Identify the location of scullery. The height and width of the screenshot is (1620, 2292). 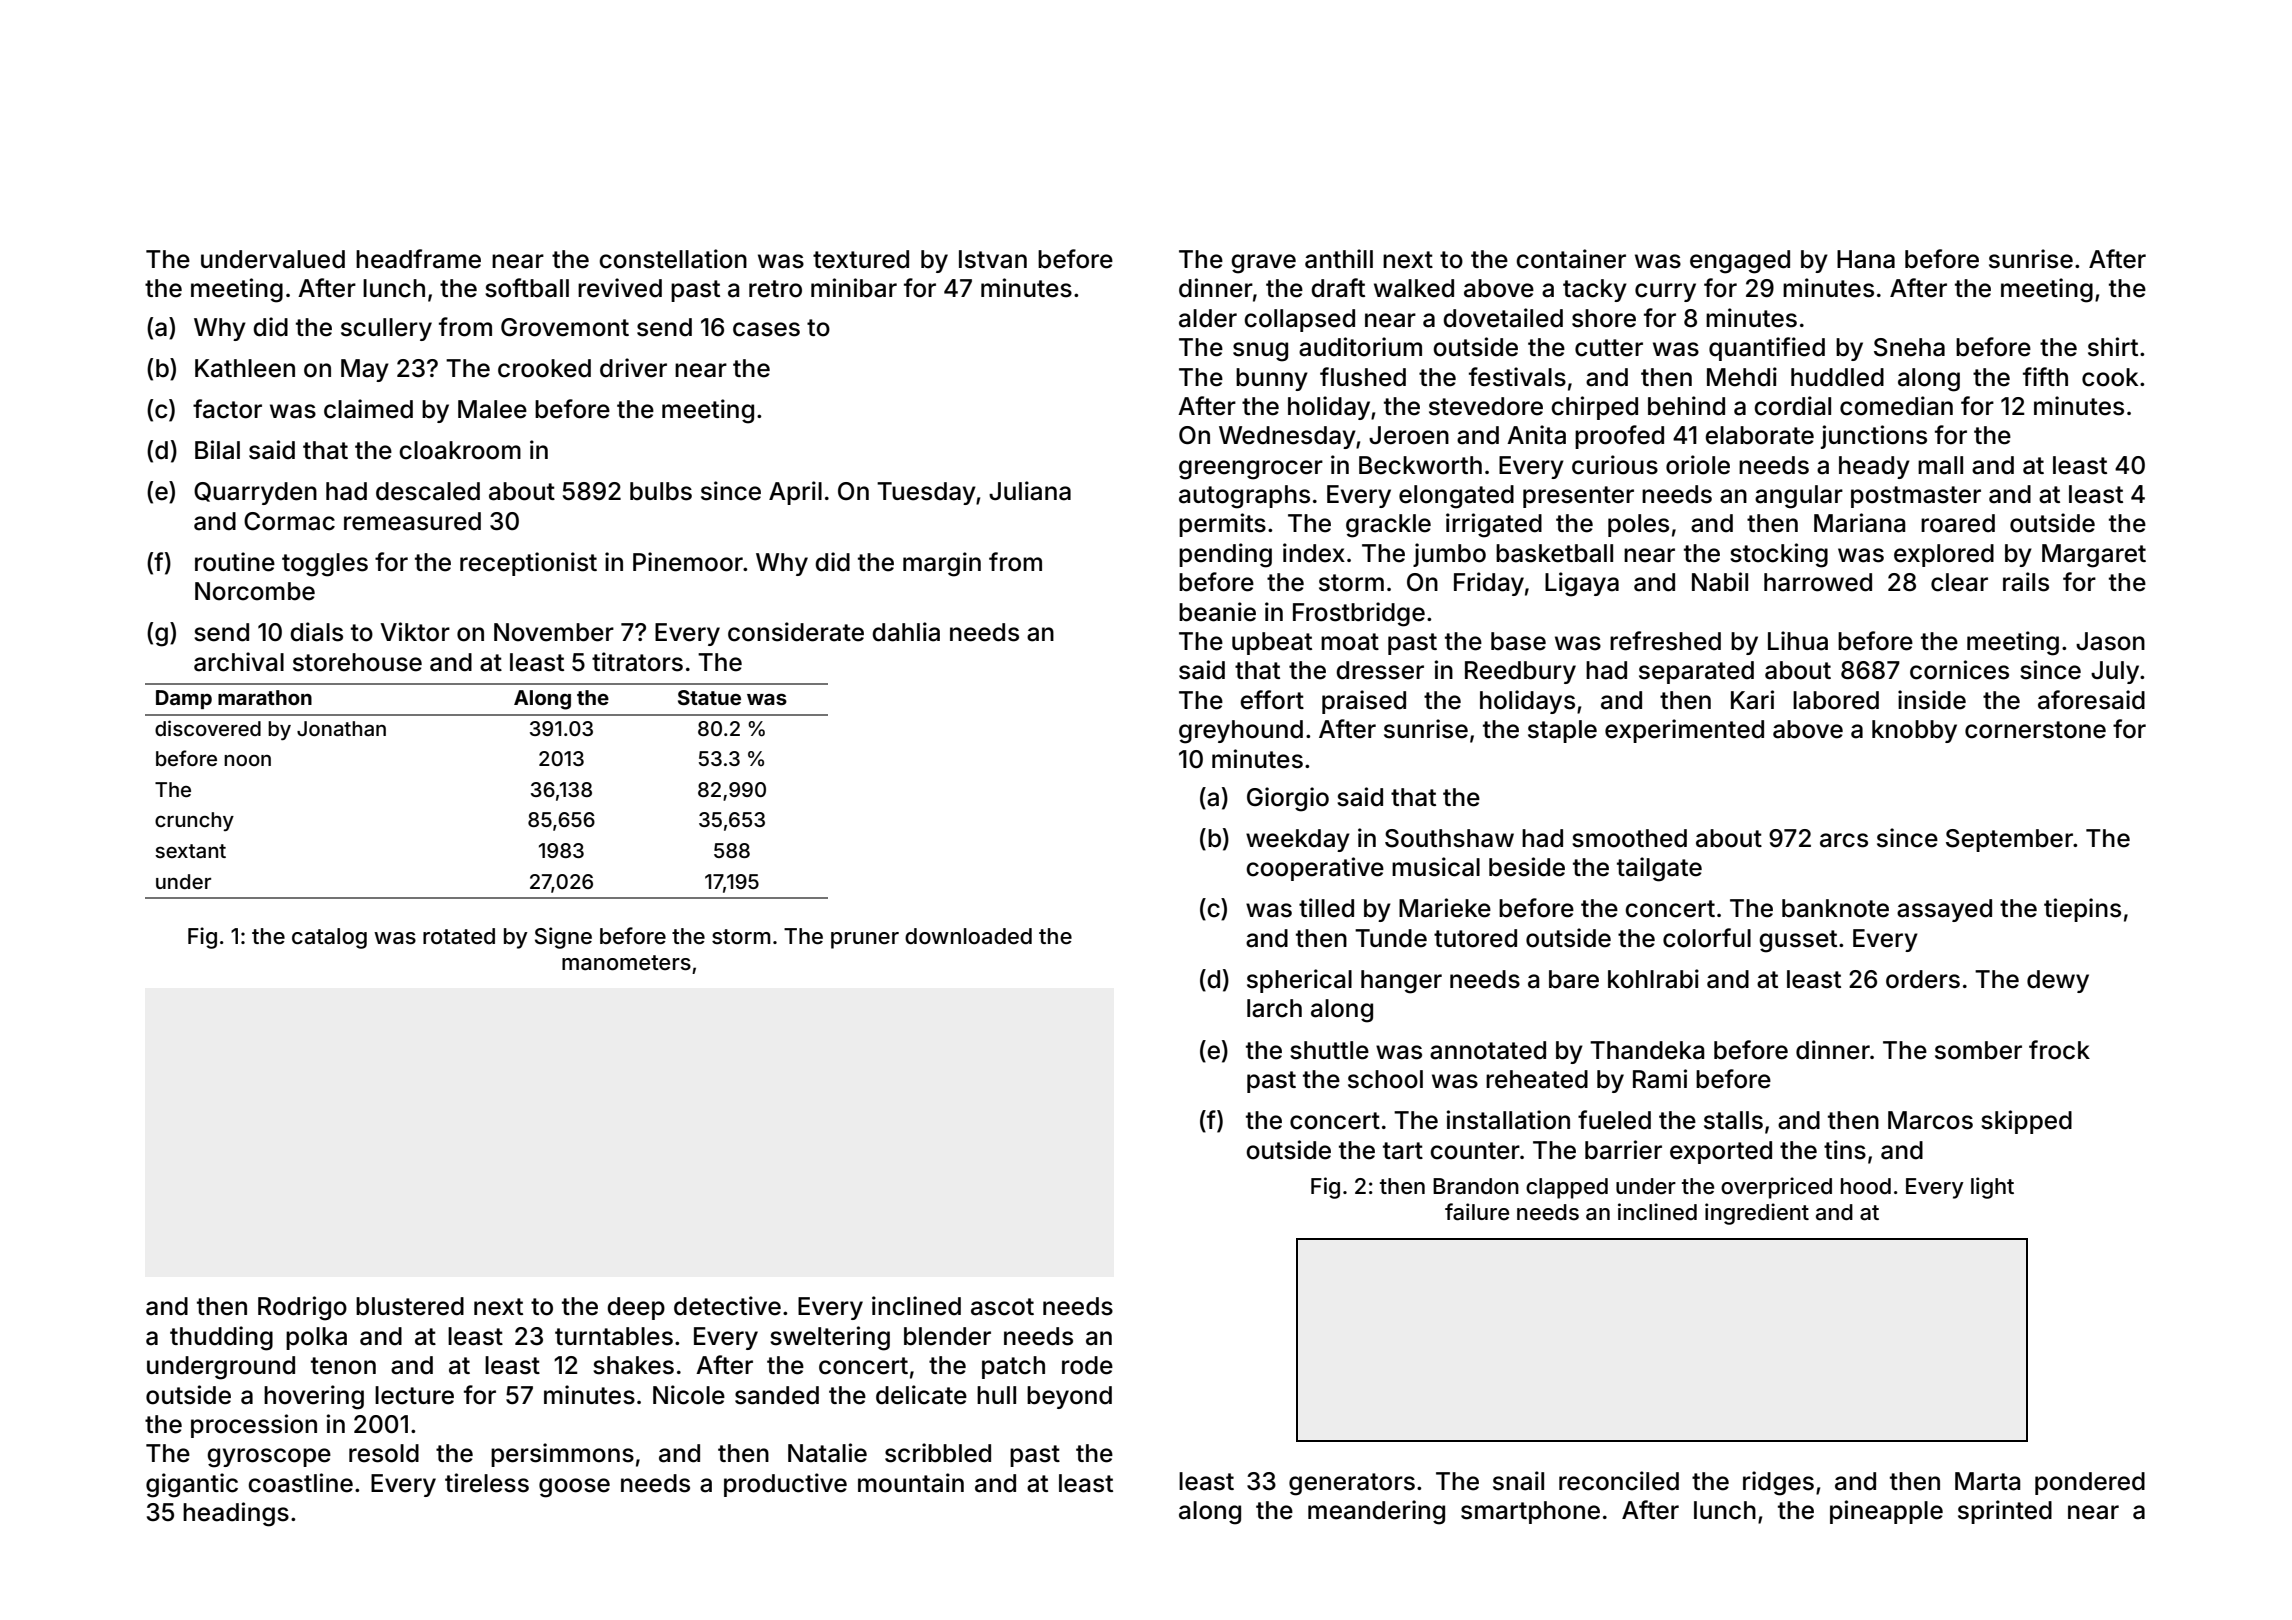
(386, 329).
